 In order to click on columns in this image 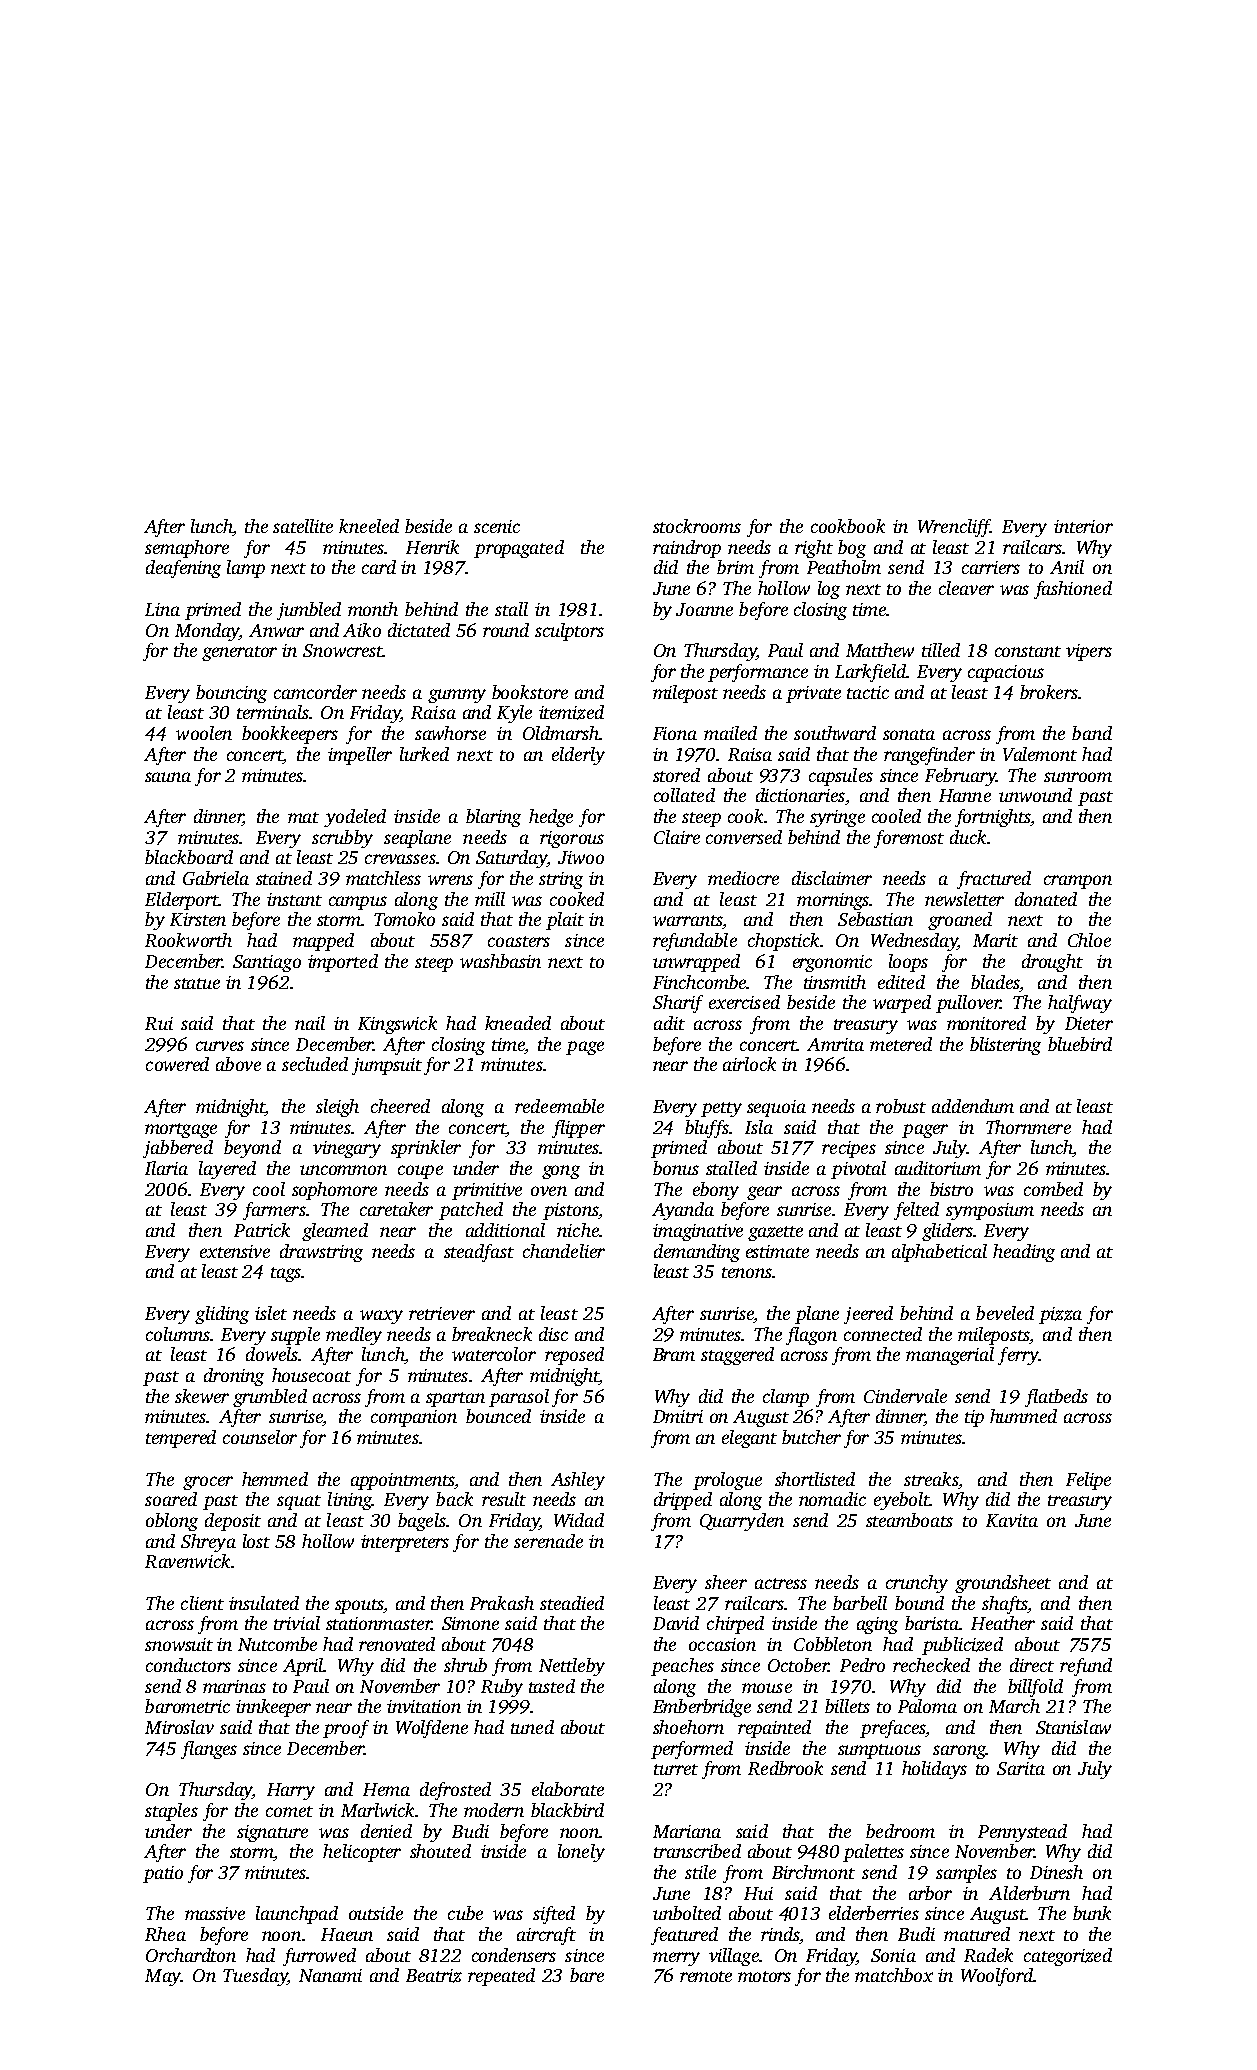, I will do `click(178, 1334)`.
